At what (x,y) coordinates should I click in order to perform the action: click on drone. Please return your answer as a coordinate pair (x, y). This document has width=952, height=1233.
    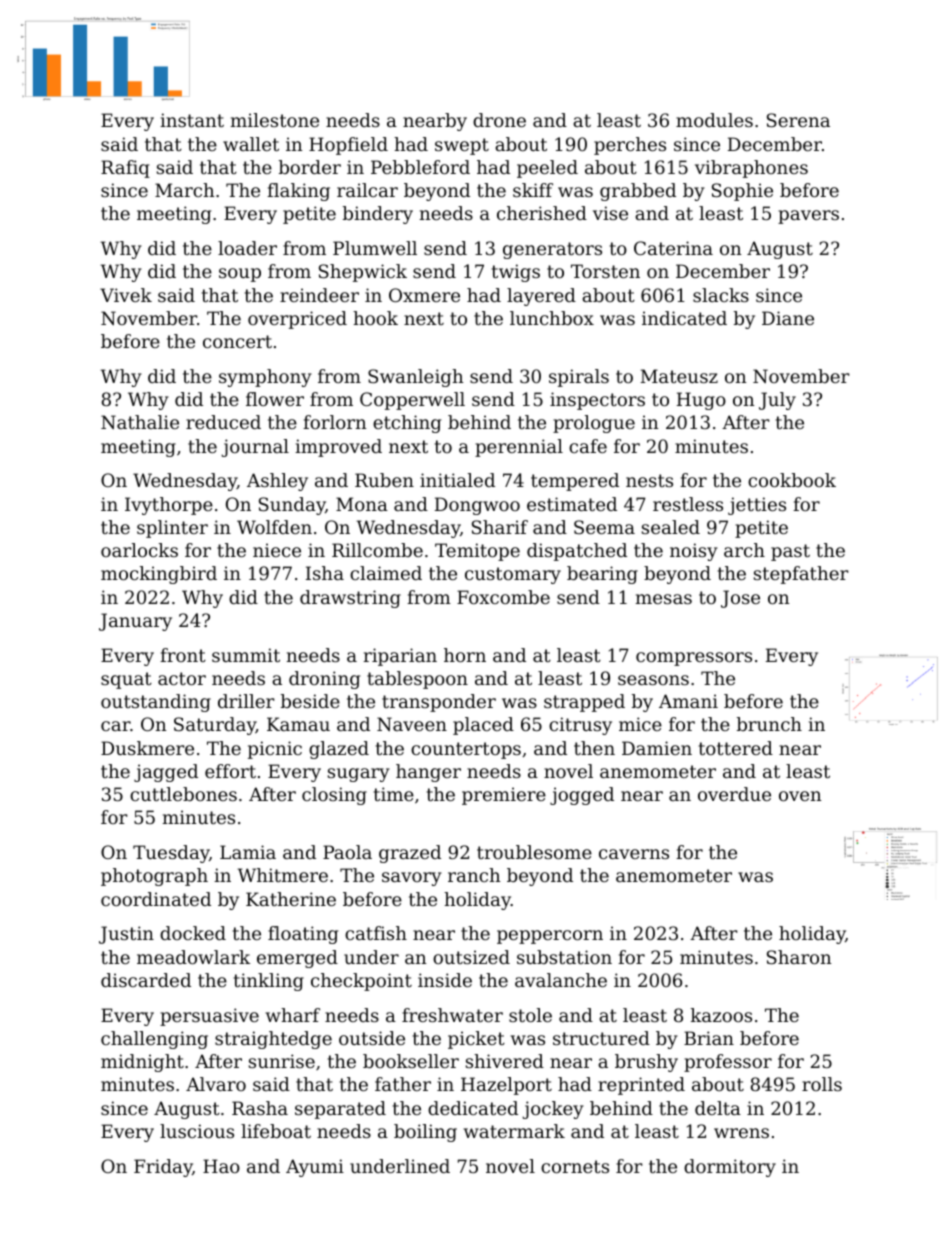
    Looking at the image, I should click on (499, 120).
